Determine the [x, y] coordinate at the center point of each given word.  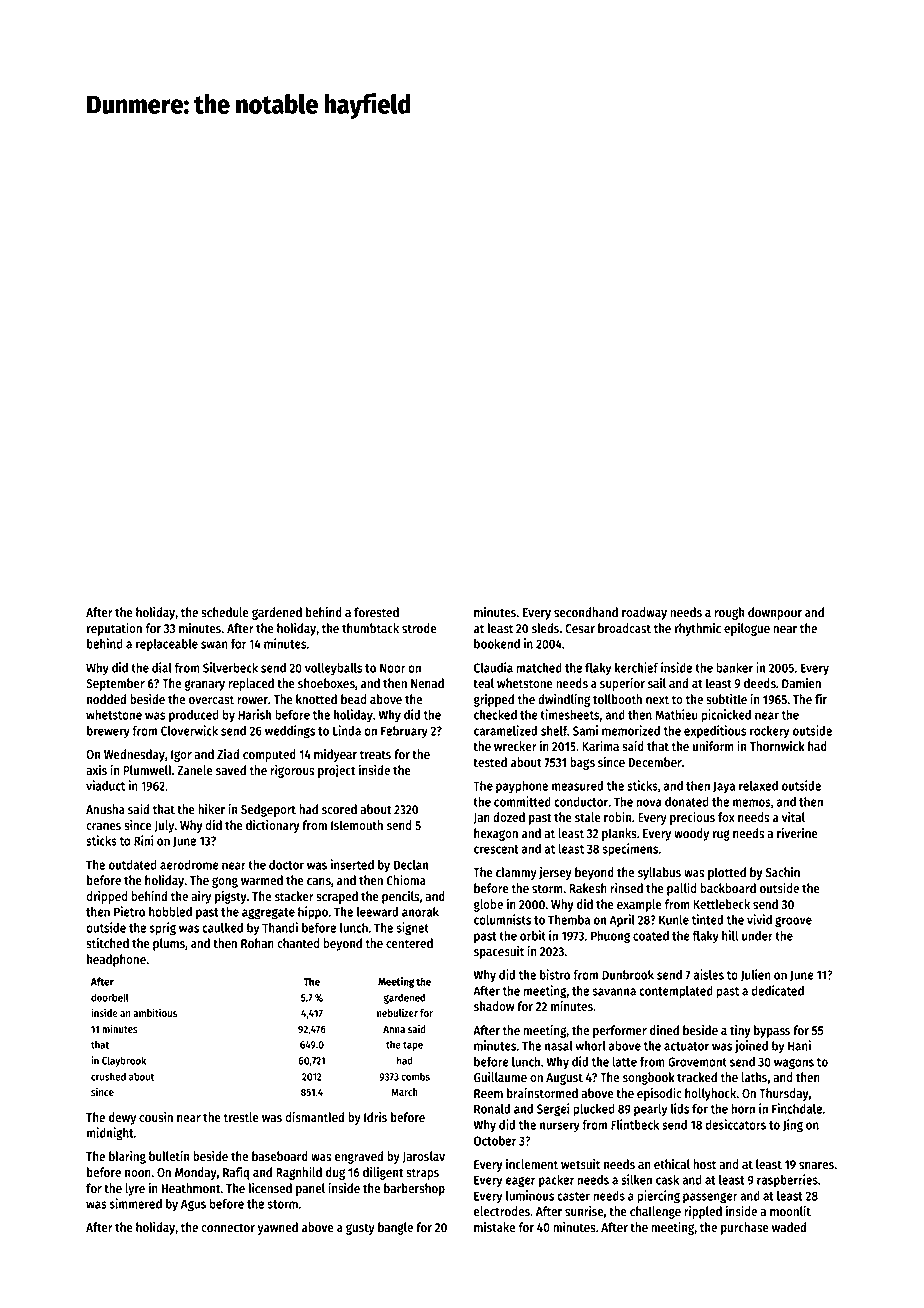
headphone [116, 960]
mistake [494, 1227]
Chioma [406, 880]
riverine [797, 833]
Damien [801, 683]
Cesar [580, 628]
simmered [136, 1203]
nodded [106, 699]
